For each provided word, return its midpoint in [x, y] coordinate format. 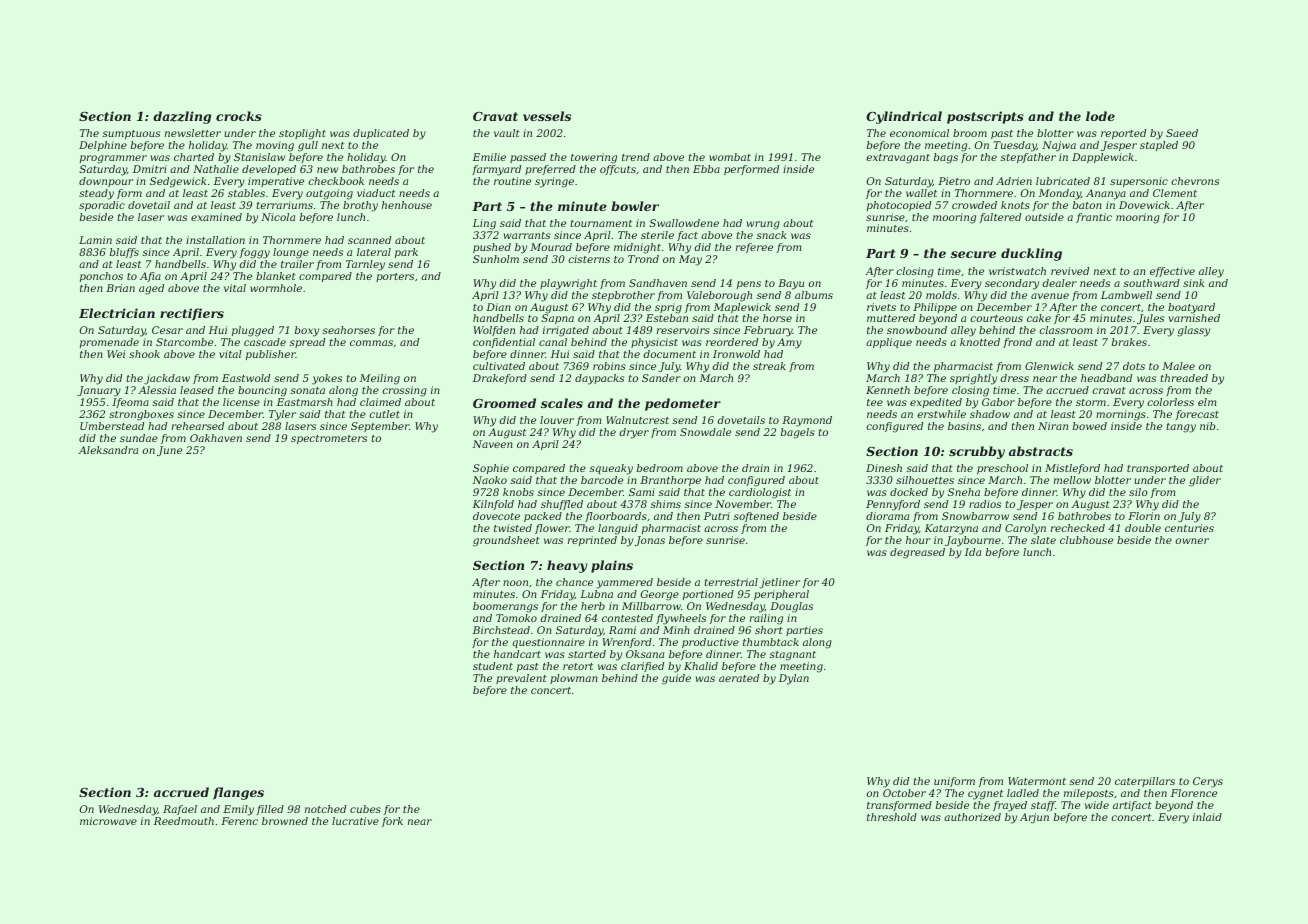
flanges [238, 793]
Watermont [1037, 781]
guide [676, 679]
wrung [763, 225]
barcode [602, 480]
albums [814, 295]
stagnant [792, 656]
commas [371, 343]
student [493, 666]
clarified [642, 667]
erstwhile [942, 414]
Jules [1150, 319]
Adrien [1014, 181]
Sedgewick [178, 182]
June [169, 451]
